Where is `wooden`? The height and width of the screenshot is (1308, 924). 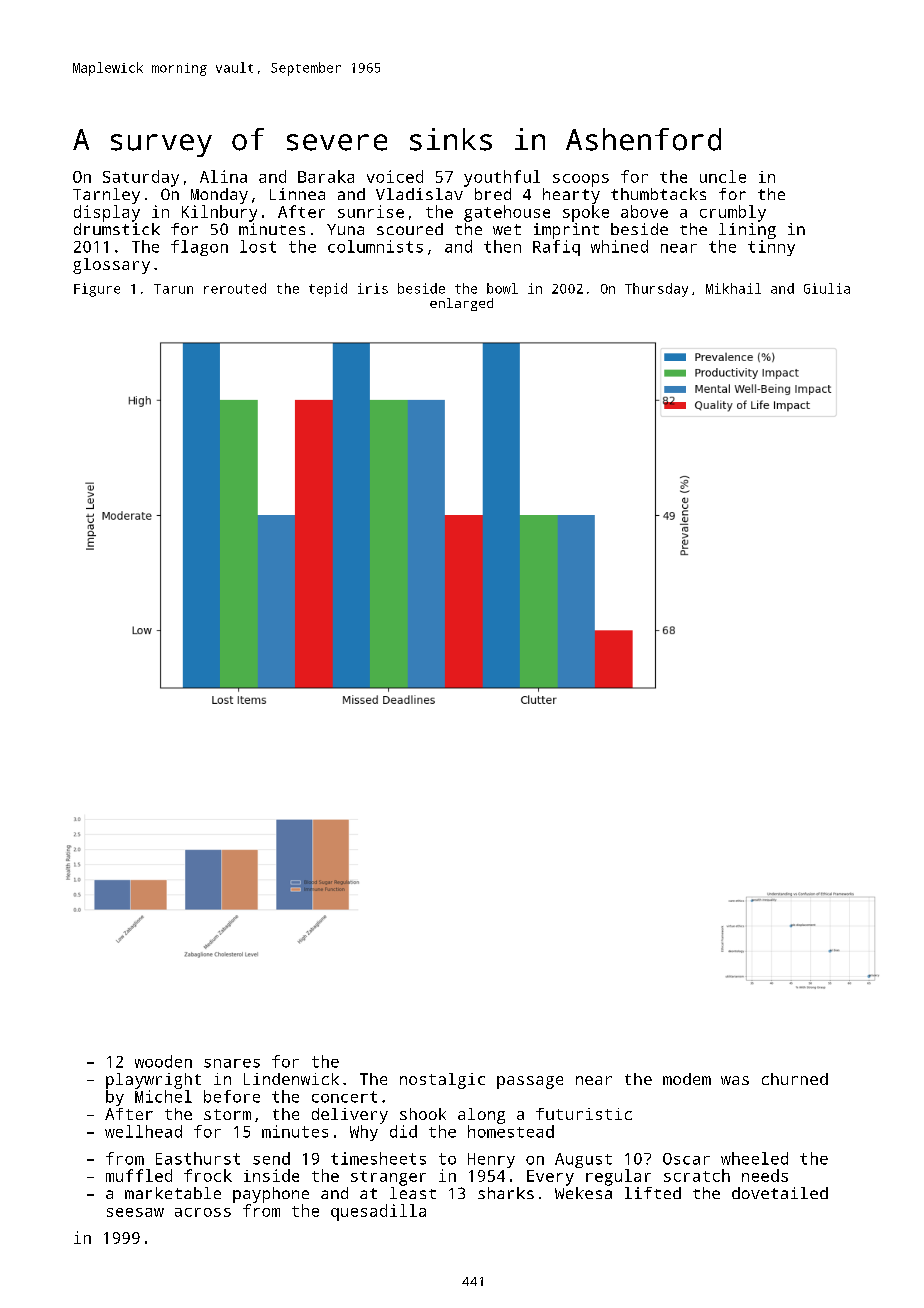 wooden is located at coordinates (163, 1061).
